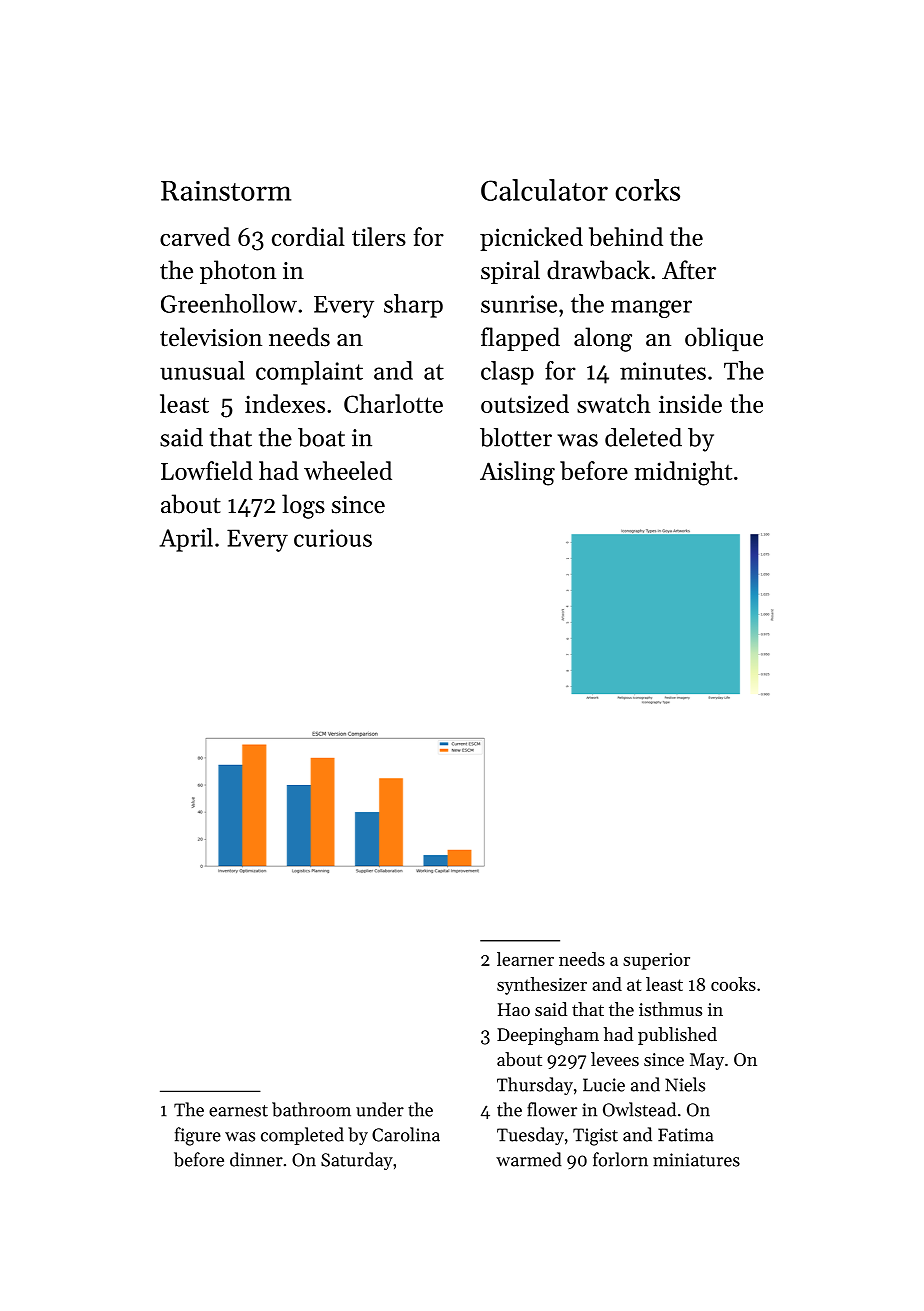 The height and width of the image is (1311, 924). I want to click on spiral, so click(510, 272).
